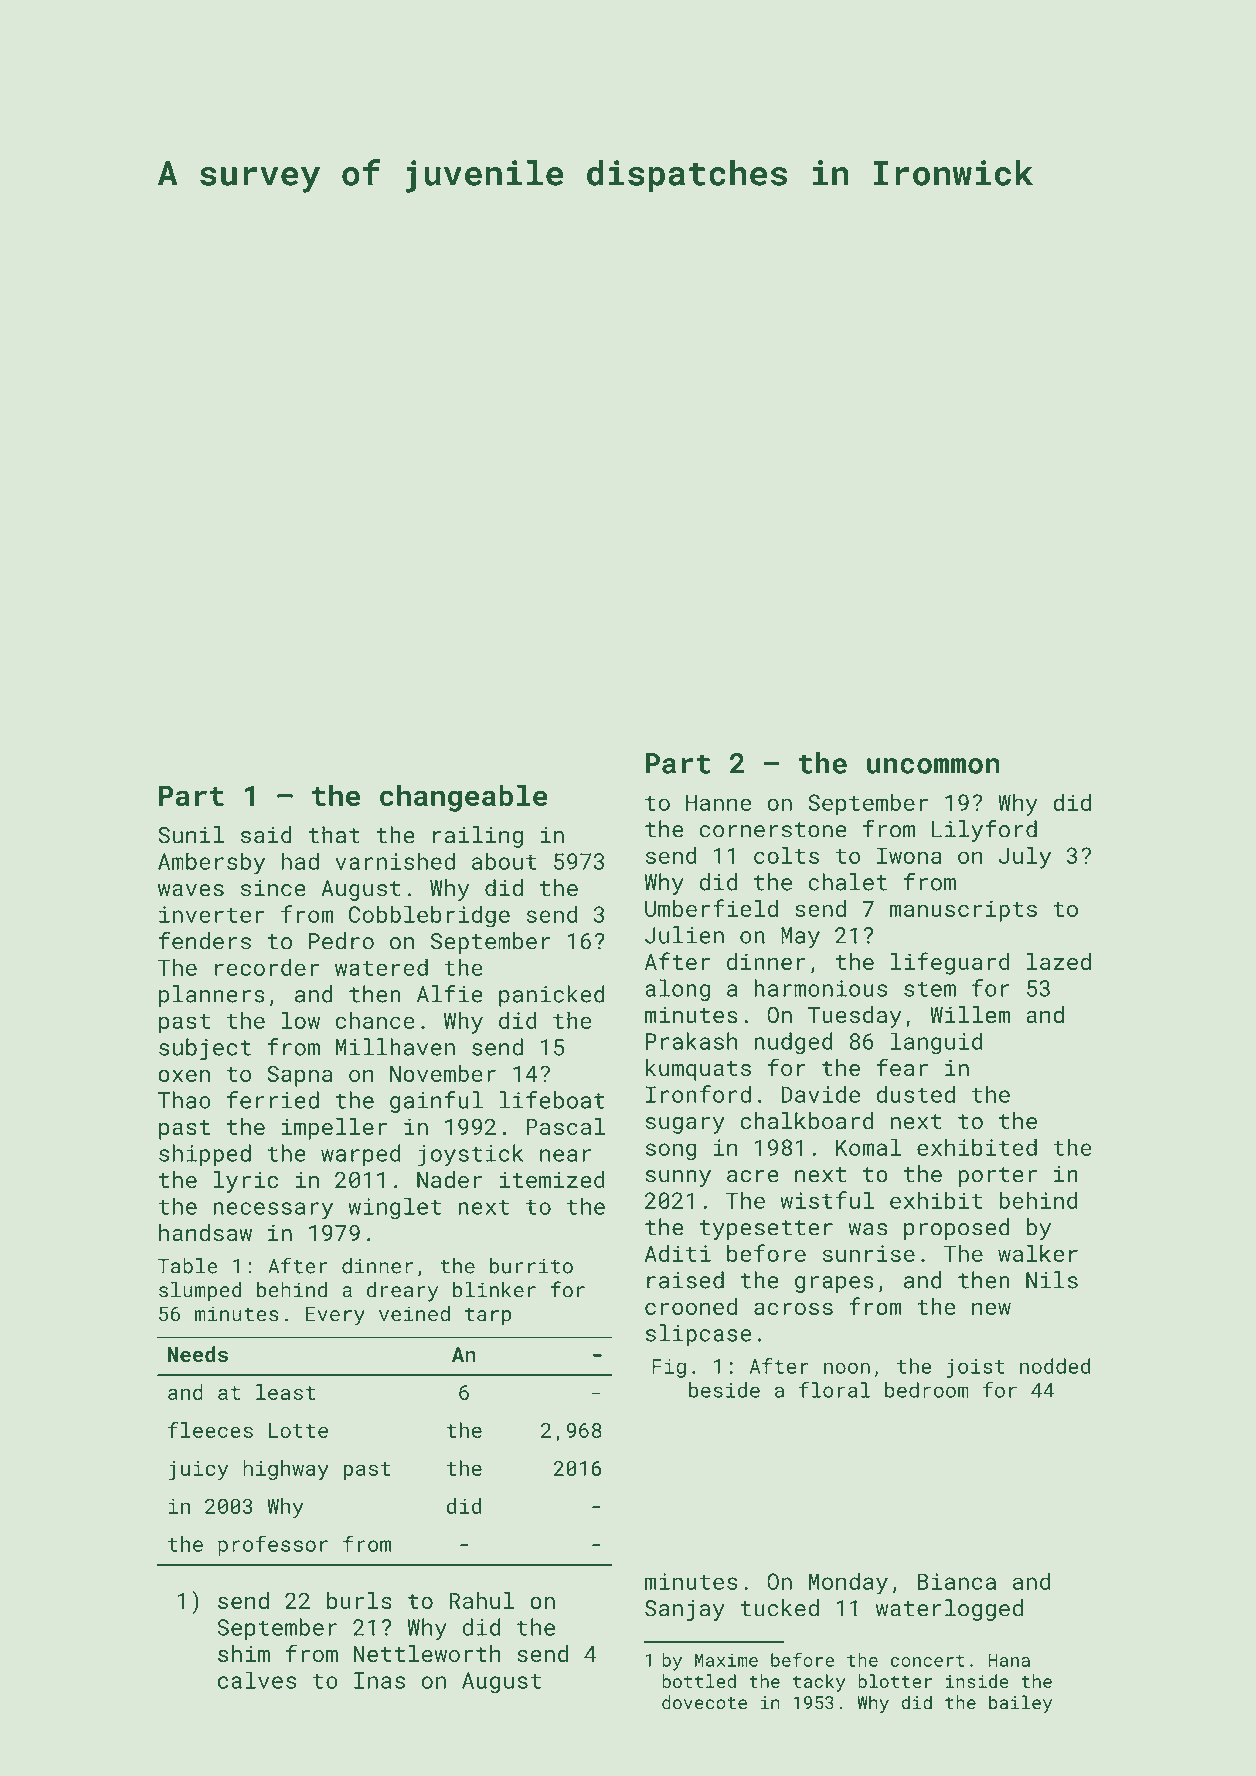 This screenshot has width=1256, height=1776. What do you see at coordinates (1020, 1704) in the screenshot?
I see `bailey` at bounding box center [1020, 1704].
